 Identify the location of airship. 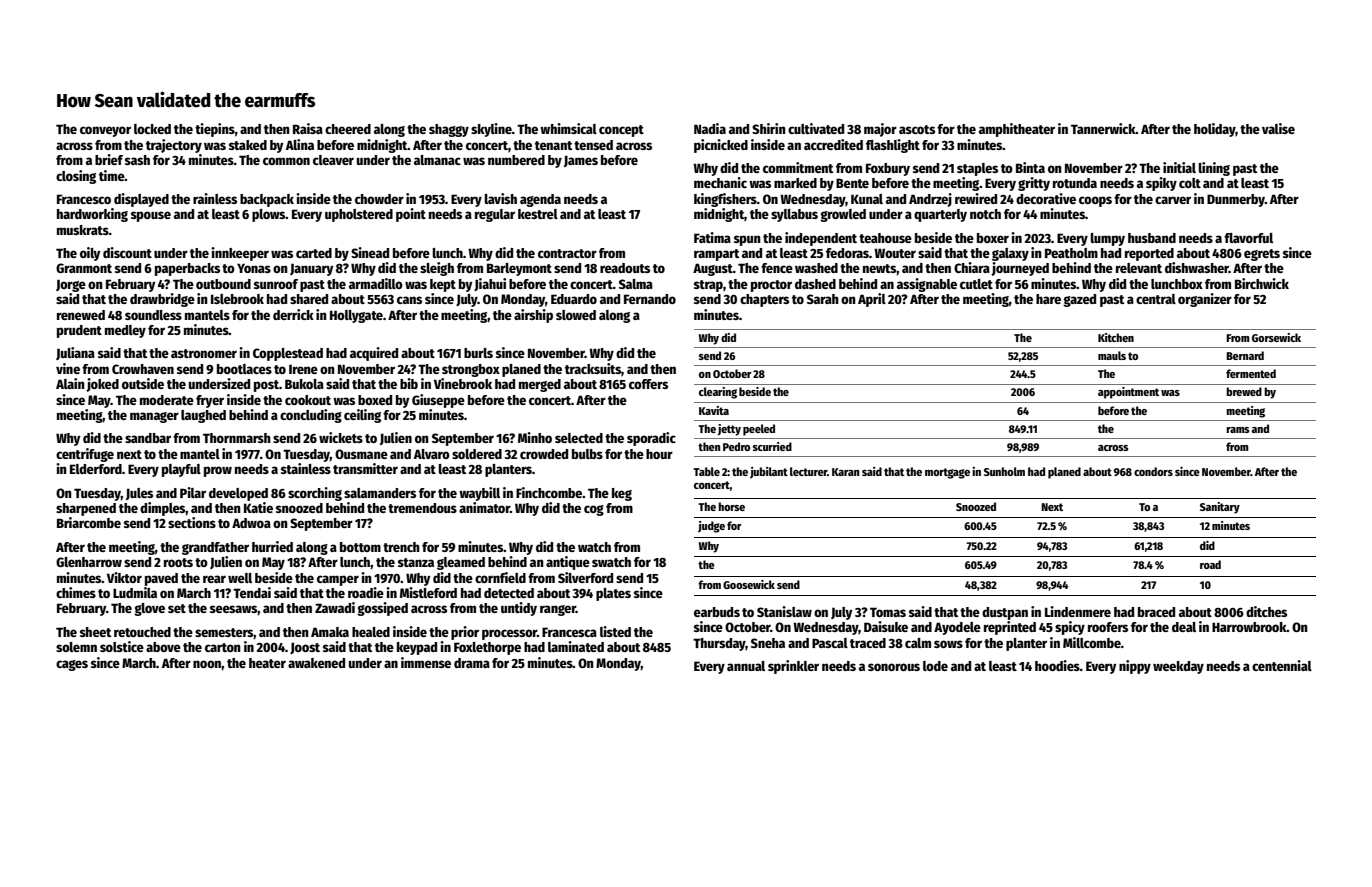
(533, 316).
